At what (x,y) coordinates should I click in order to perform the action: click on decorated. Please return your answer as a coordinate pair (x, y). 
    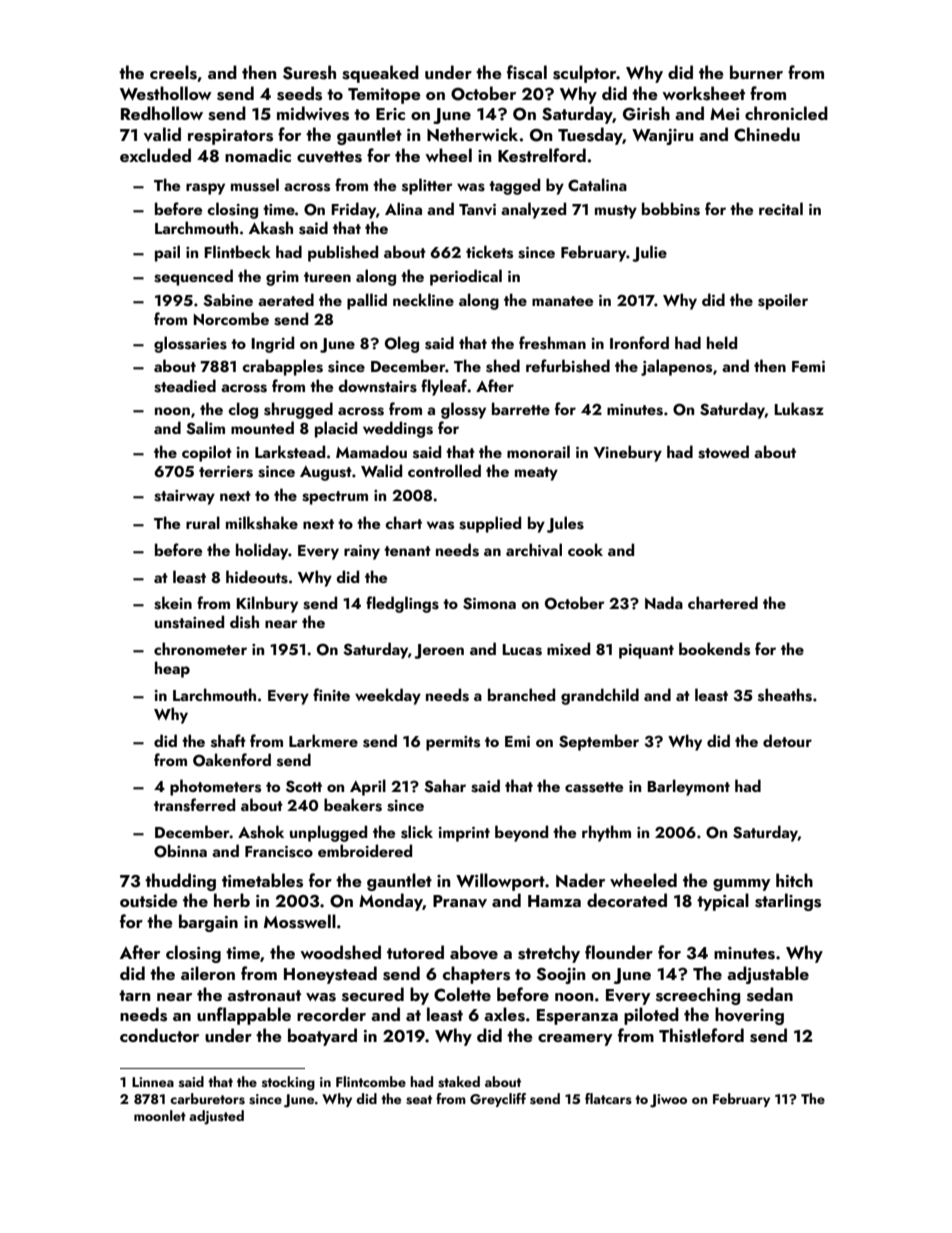
    Looking at the image, I should click on (627, 900).
